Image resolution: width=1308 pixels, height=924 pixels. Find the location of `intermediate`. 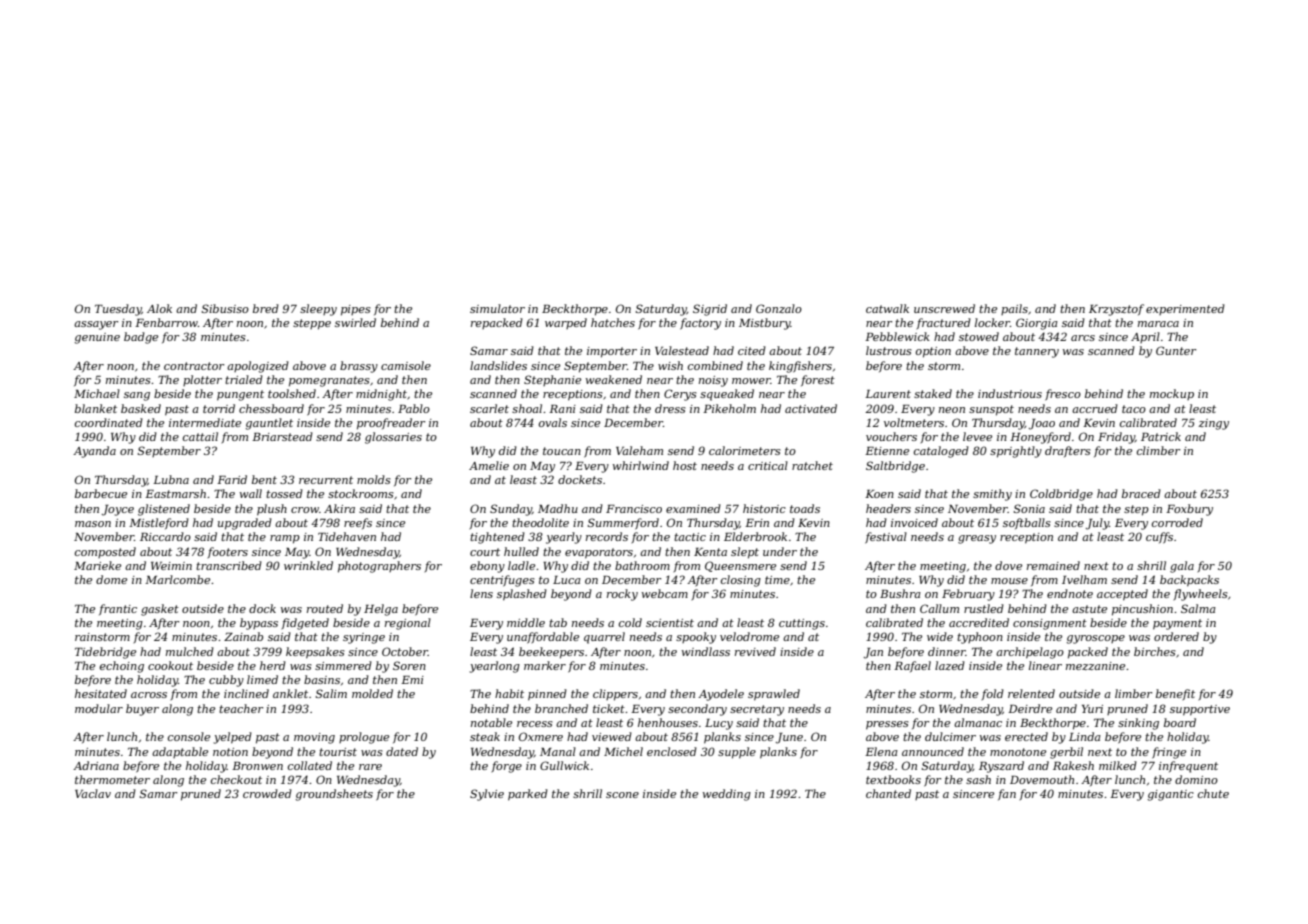

intermediate is located at coordinates (205, 422).
